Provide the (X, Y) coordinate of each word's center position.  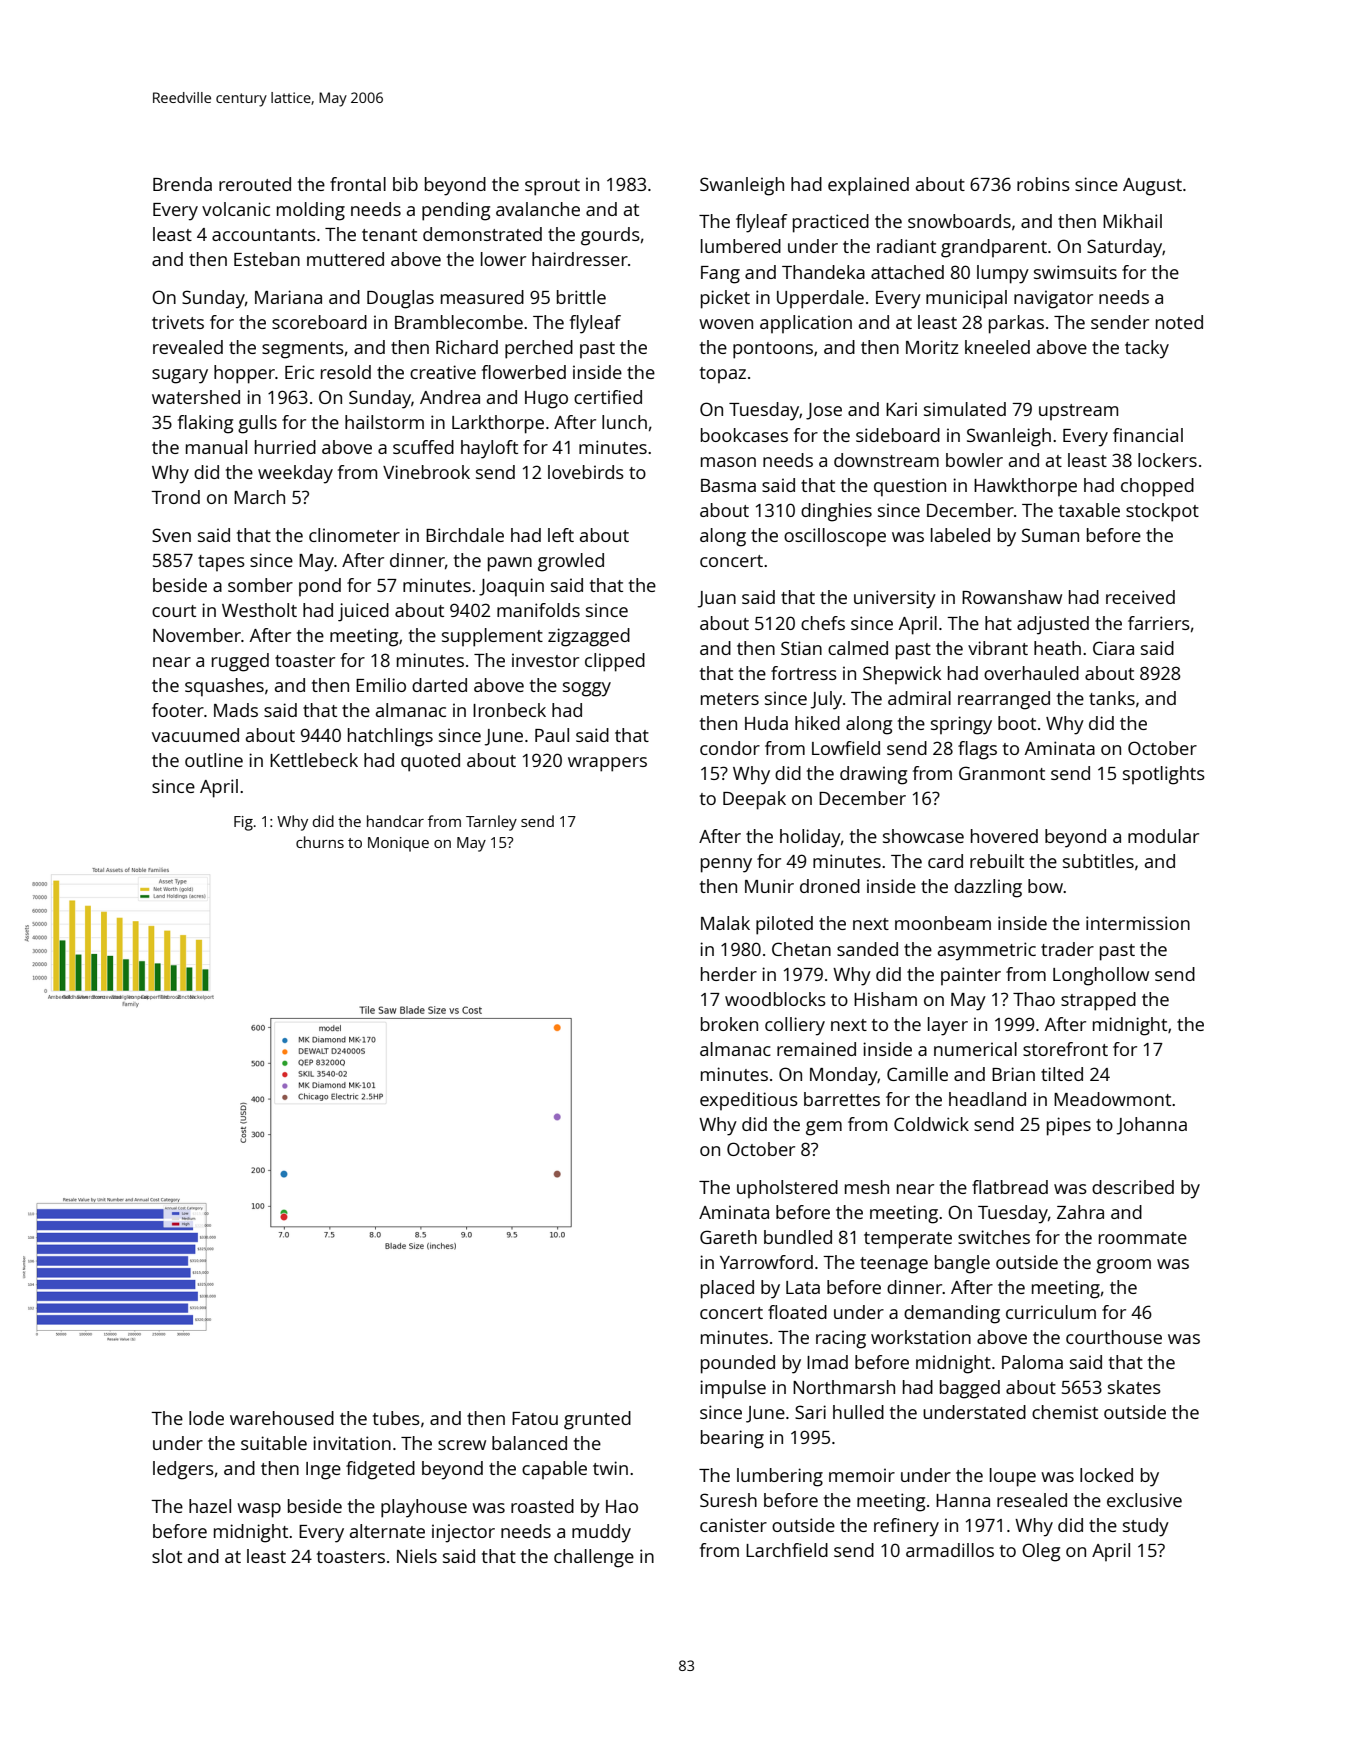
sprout (552, 187)
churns (320, 842)
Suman (1050, 535)
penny (726, 865)
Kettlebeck (314, 760)
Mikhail (1132, 221)
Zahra (1080, 1212)
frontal (358, 184)
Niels (417, 1556)
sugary (180, 376)
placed (727, 1289)
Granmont (1002, 773)
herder (729, 974)
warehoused (282, 1418)
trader (1067, 949)
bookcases (744, 435)
